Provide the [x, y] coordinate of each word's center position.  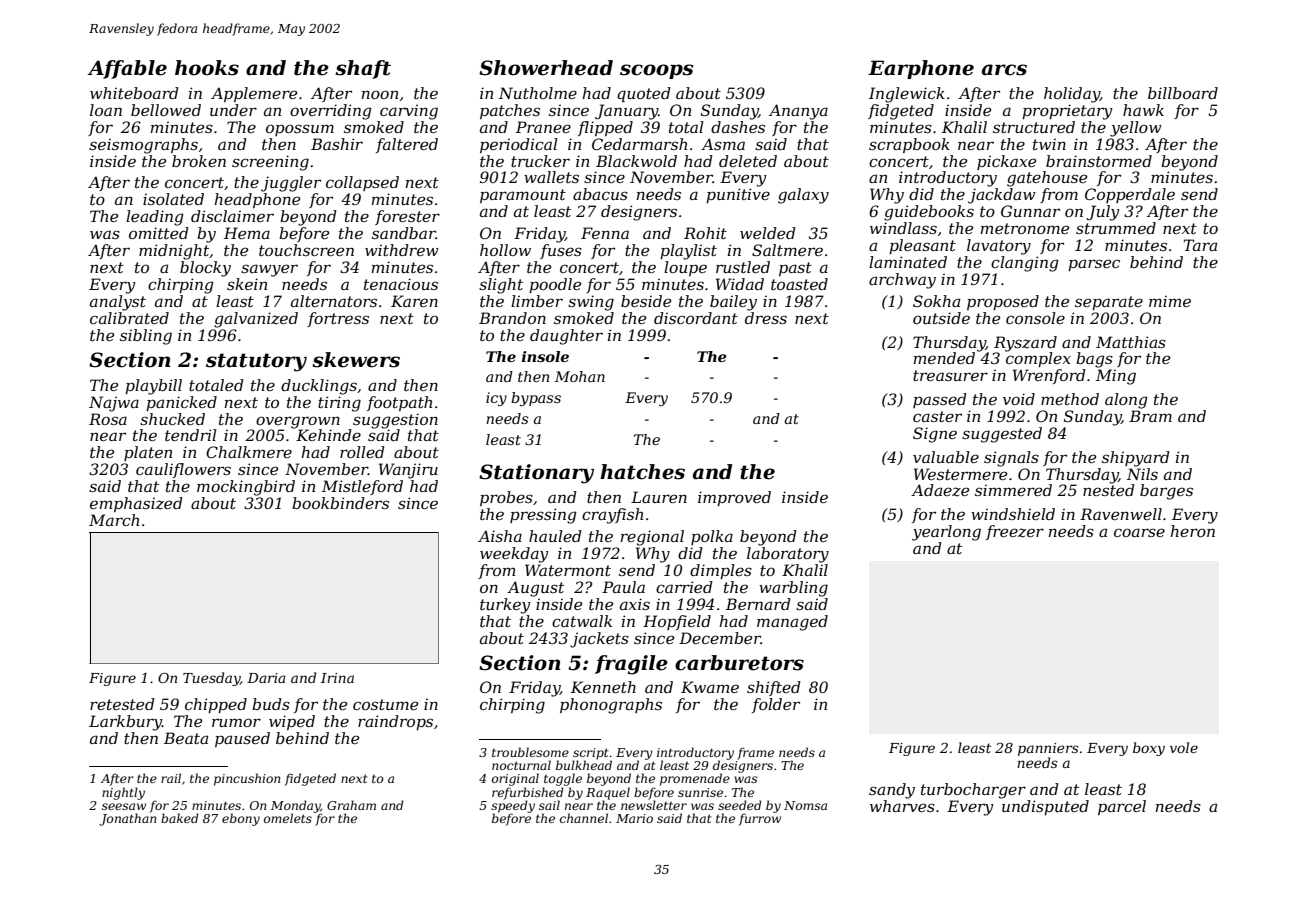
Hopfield [677, 622]
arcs [1004, 70]
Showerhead [546, 68]
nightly [123, 793]
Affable [127, 69]
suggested [1002, 435]
